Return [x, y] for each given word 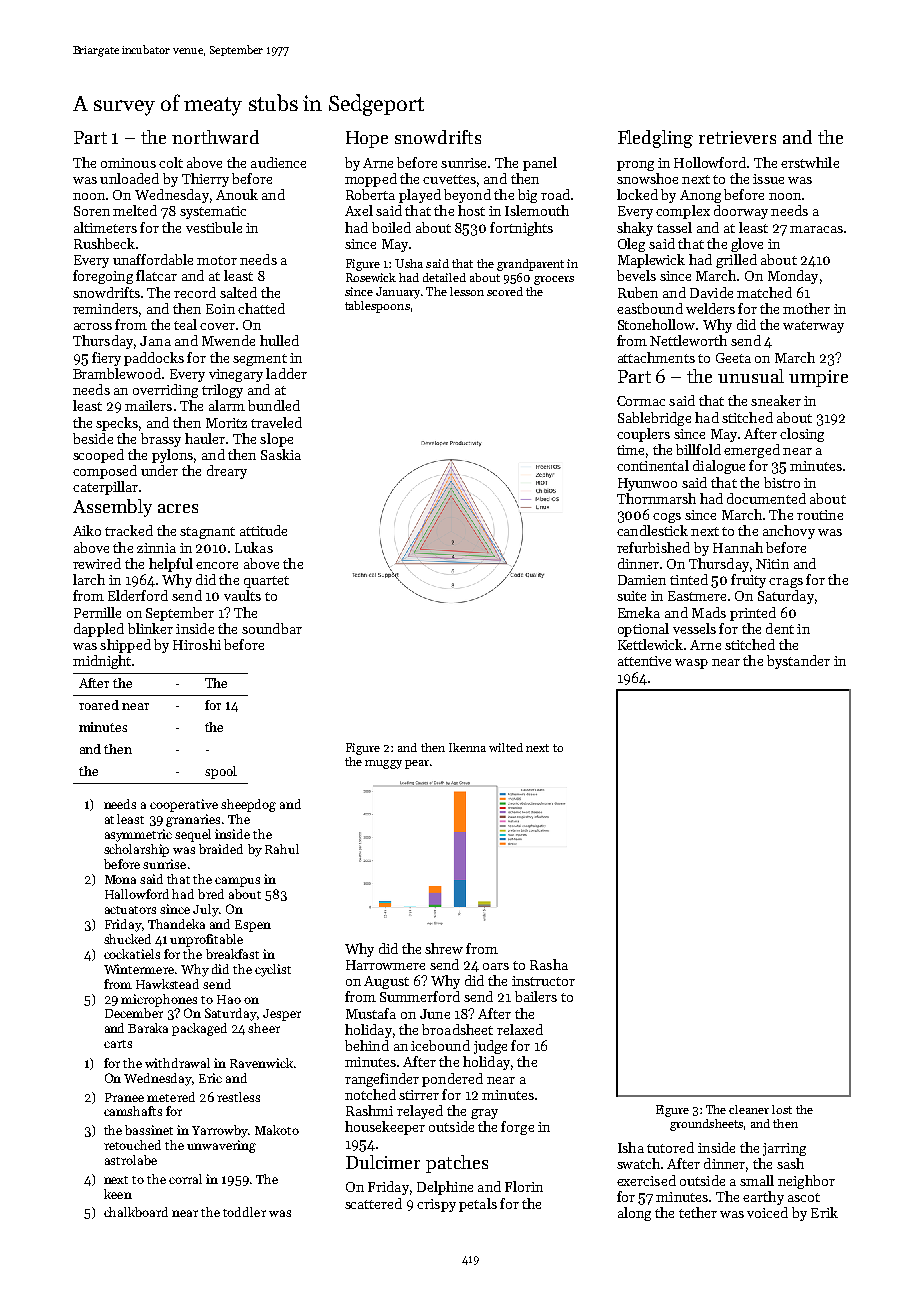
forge [517, 1128]
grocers [554, 280]
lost [782, 1109]
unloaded [129, 178]
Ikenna [467, 747]
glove [747, 245]
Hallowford [137, 894]
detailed [444, 277]
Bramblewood [117, 373]
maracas [816, 229]
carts [118, 1044]
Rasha [549, 964]
